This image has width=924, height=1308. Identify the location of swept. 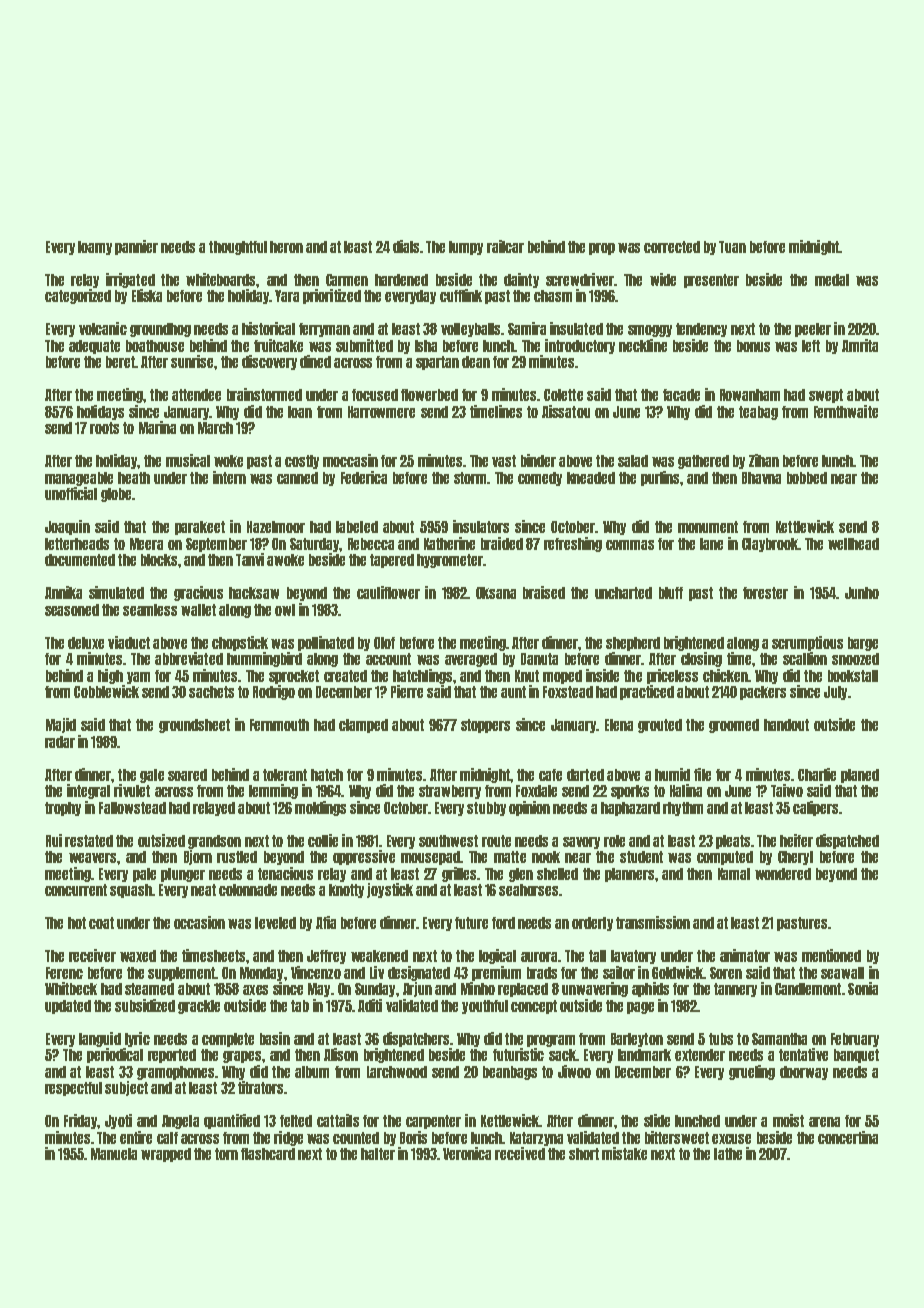
(826, 396).
